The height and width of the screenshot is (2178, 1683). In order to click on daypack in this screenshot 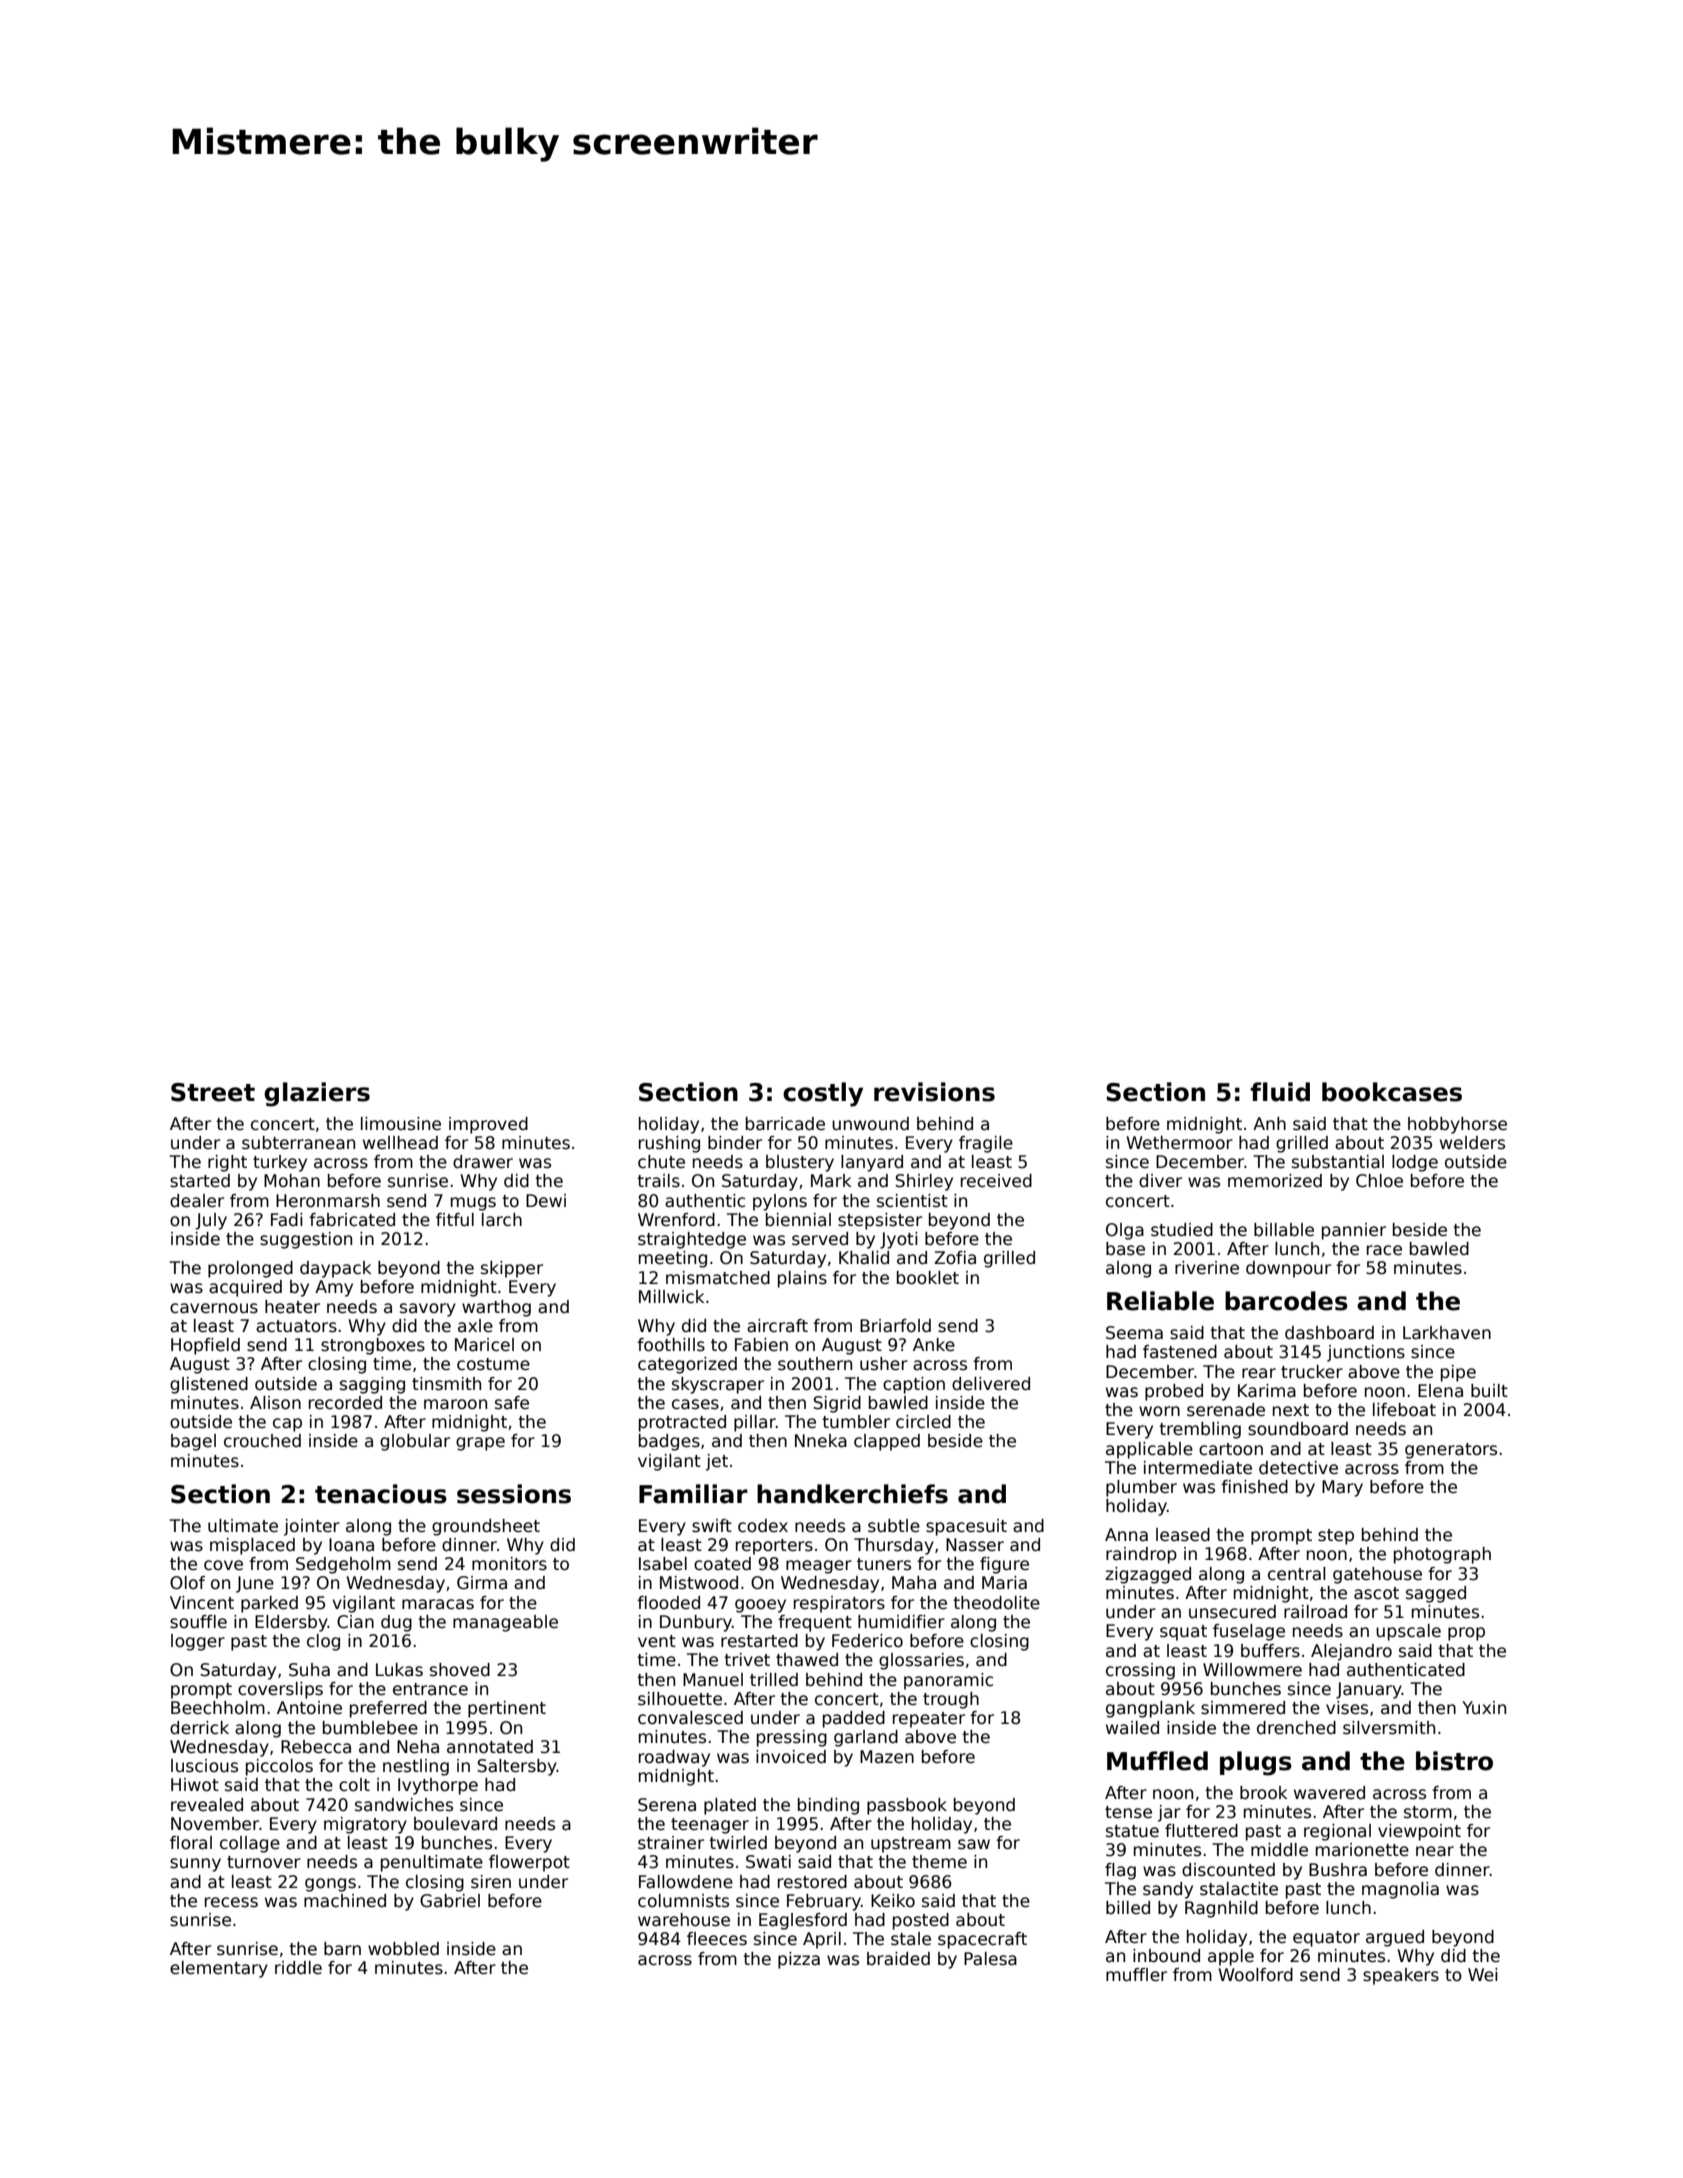, I will do `click(335, 1269)`.
